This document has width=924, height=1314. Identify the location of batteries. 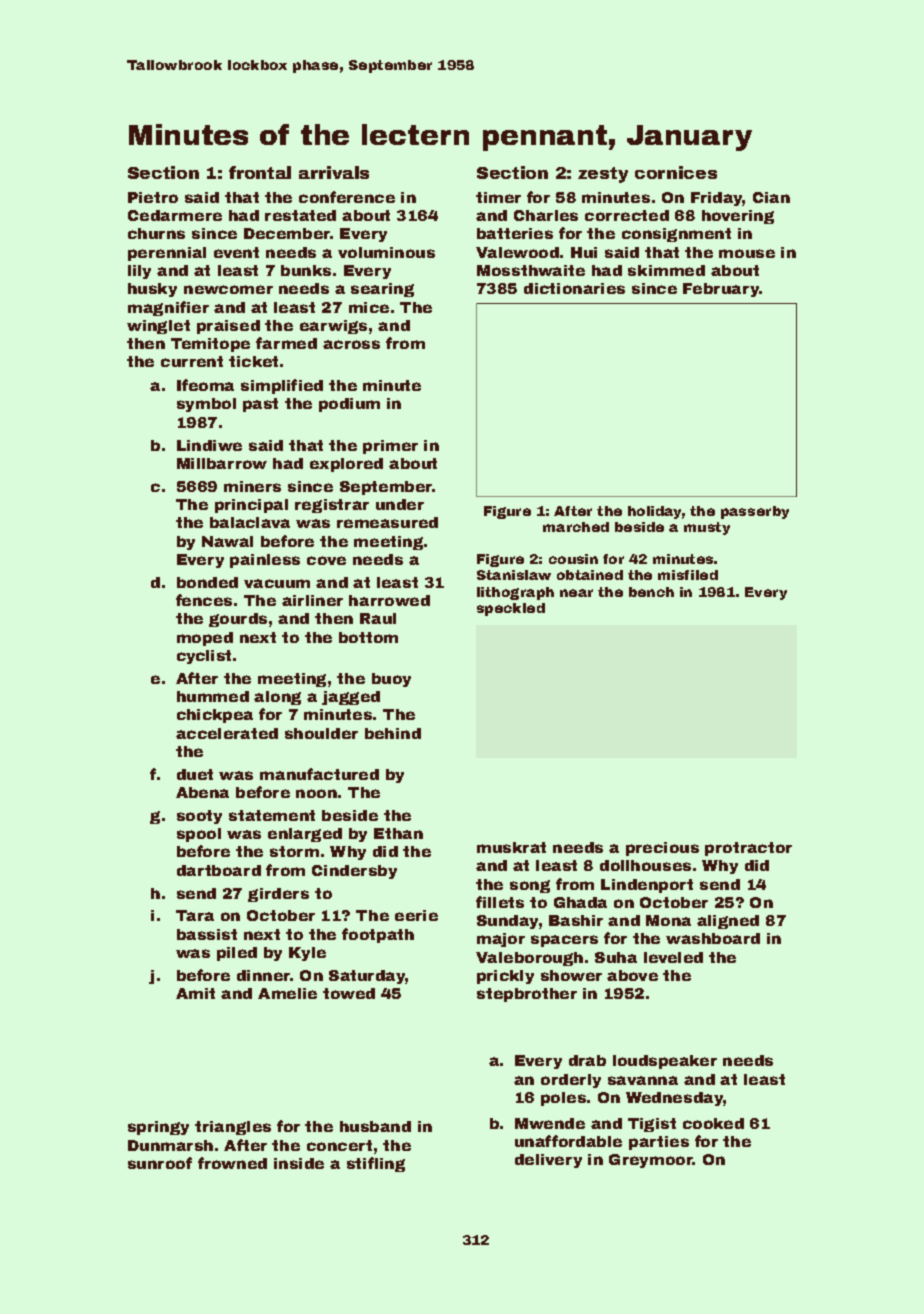
(515, 233).
